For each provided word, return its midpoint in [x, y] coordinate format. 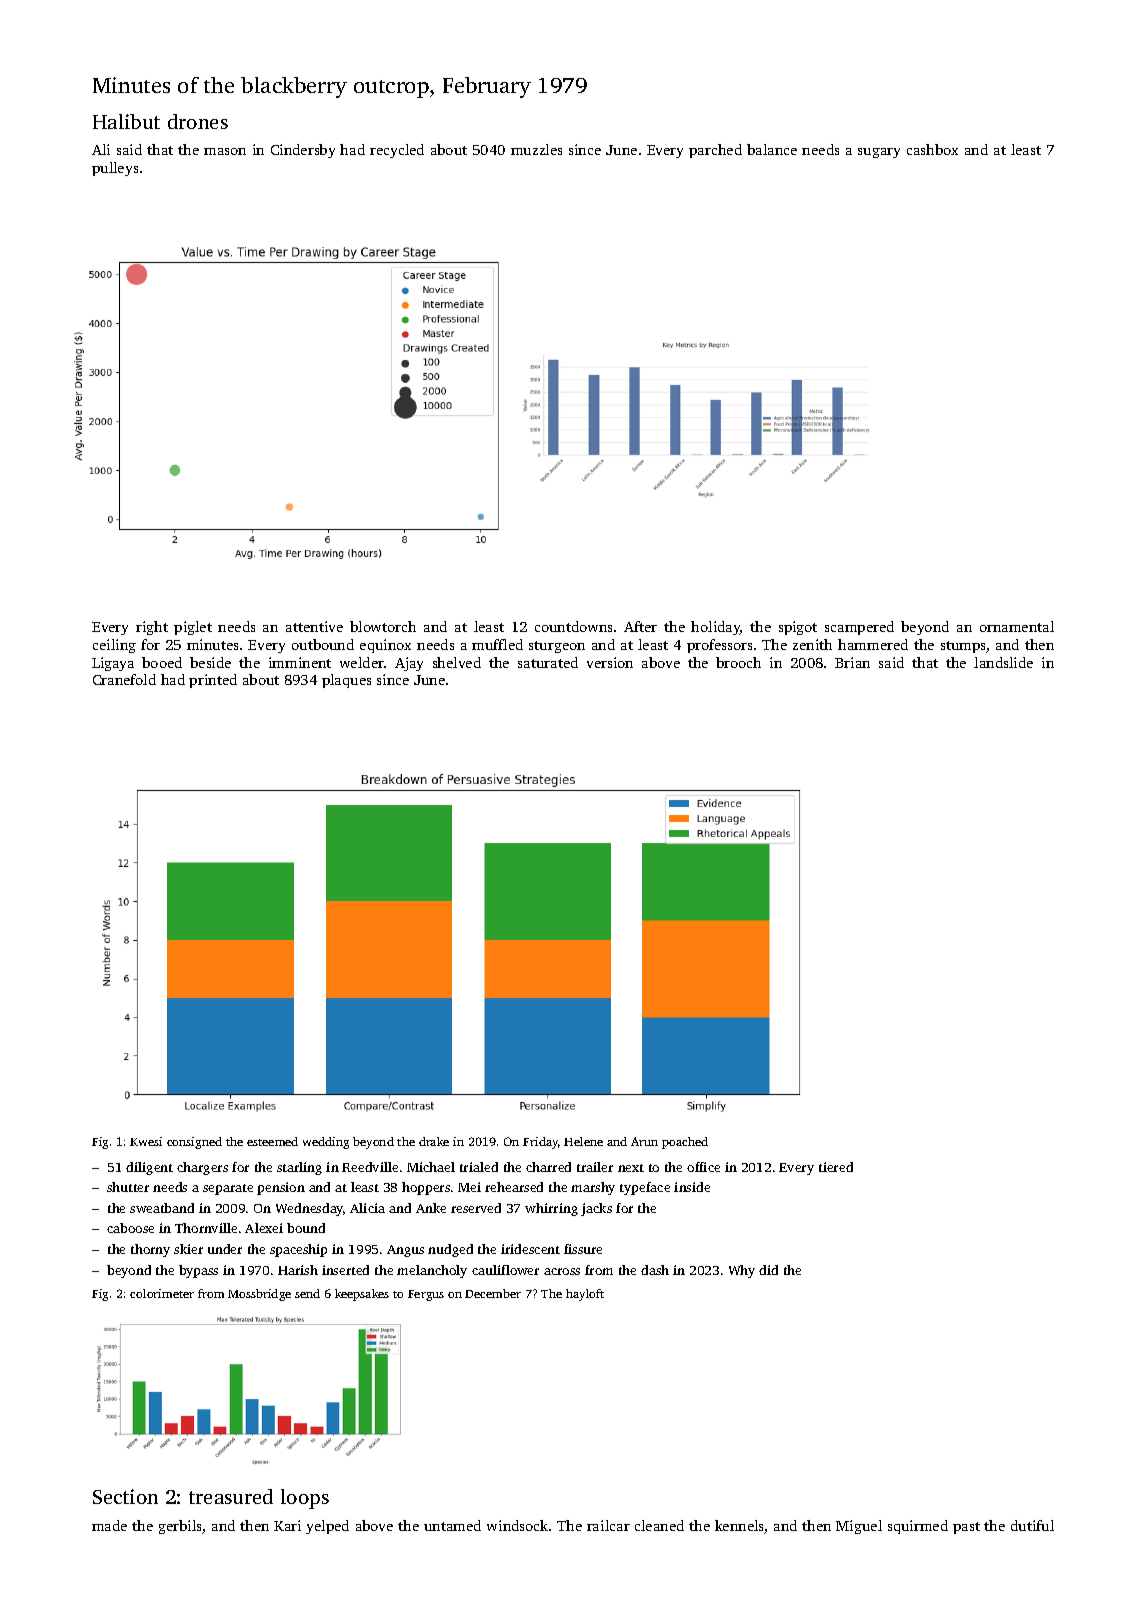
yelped [327, 1527]
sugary [879, 153]
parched [715, 151]
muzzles [536, 149]
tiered [836, 1167]
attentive [314, 626]
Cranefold [124, 679]
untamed [452, 1525]
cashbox [932, 149]
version [610, 662]
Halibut [126, 121]
